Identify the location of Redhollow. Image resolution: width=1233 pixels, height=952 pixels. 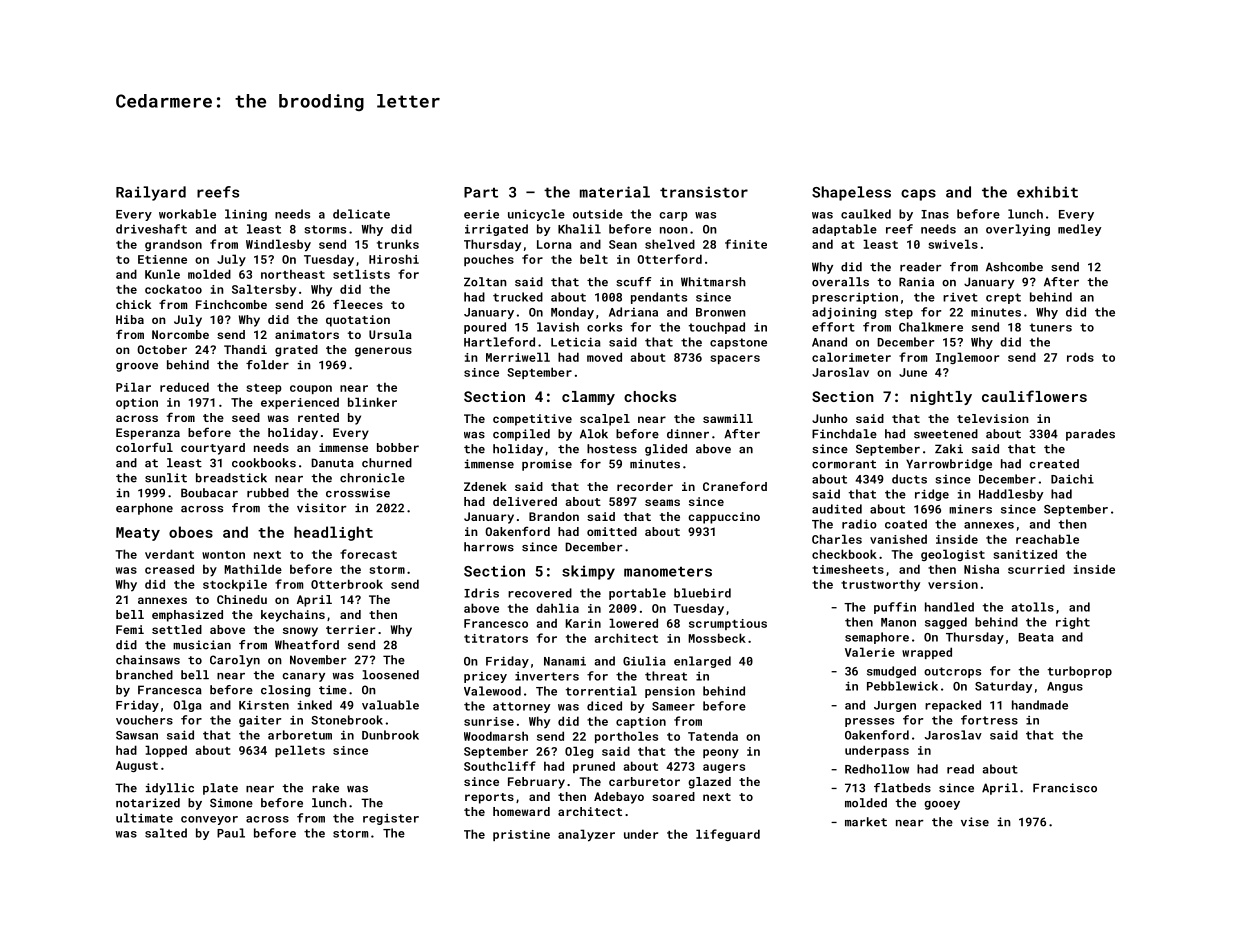
(877, 769).
